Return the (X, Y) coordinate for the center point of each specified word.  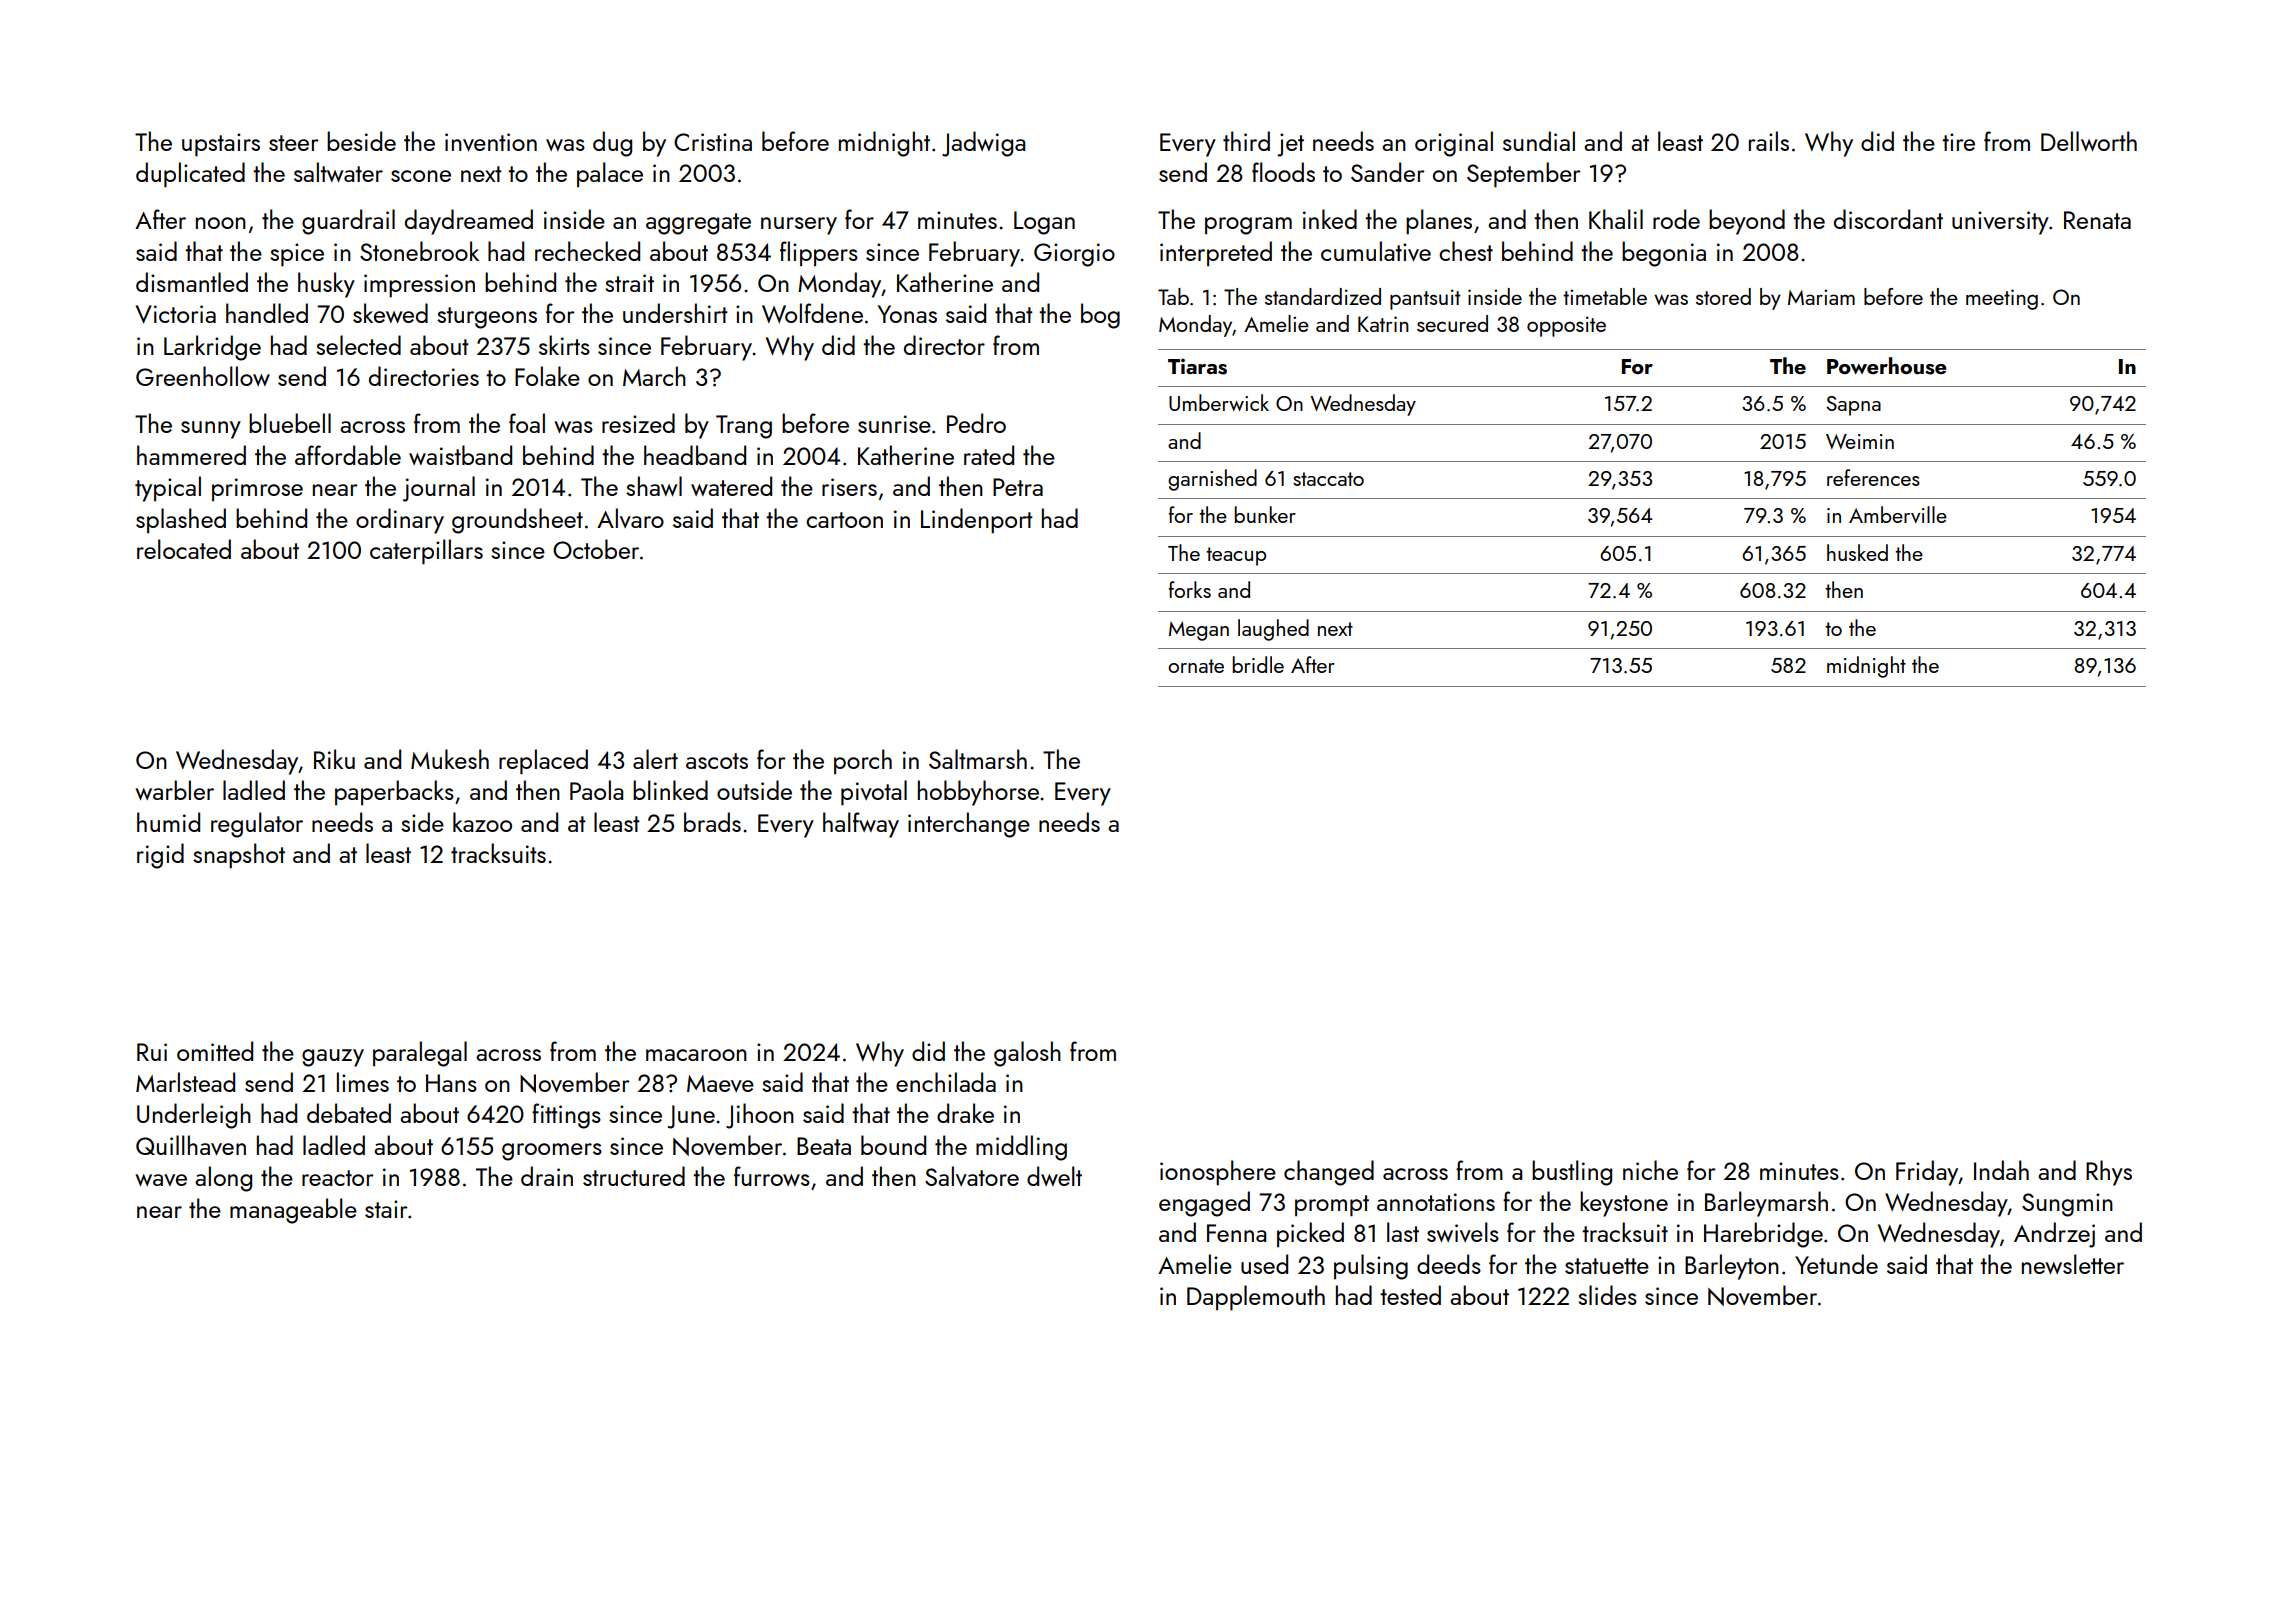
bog (1100, 316)
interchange (969, 825)
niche (1650, 1170)
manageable (293, 1211)
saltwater (338, 172)
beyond (1747, 222)
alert (655, 759)
